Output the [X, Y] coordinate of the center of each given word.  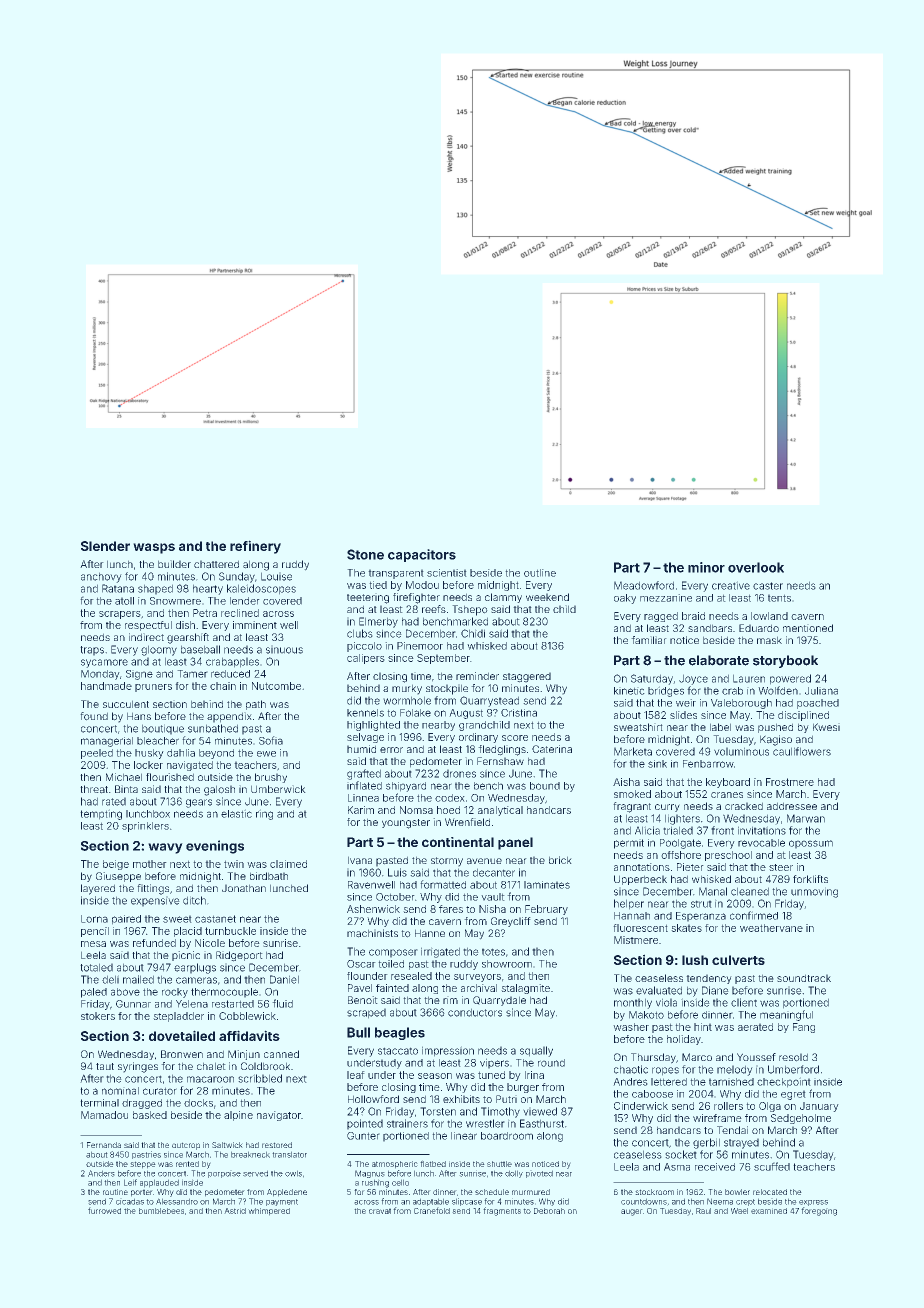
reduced [230, 674]
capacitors [422, 555]
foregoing [819, 1211]
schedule [492, 1192]
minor [706, 567]
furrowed [104, 1210]
